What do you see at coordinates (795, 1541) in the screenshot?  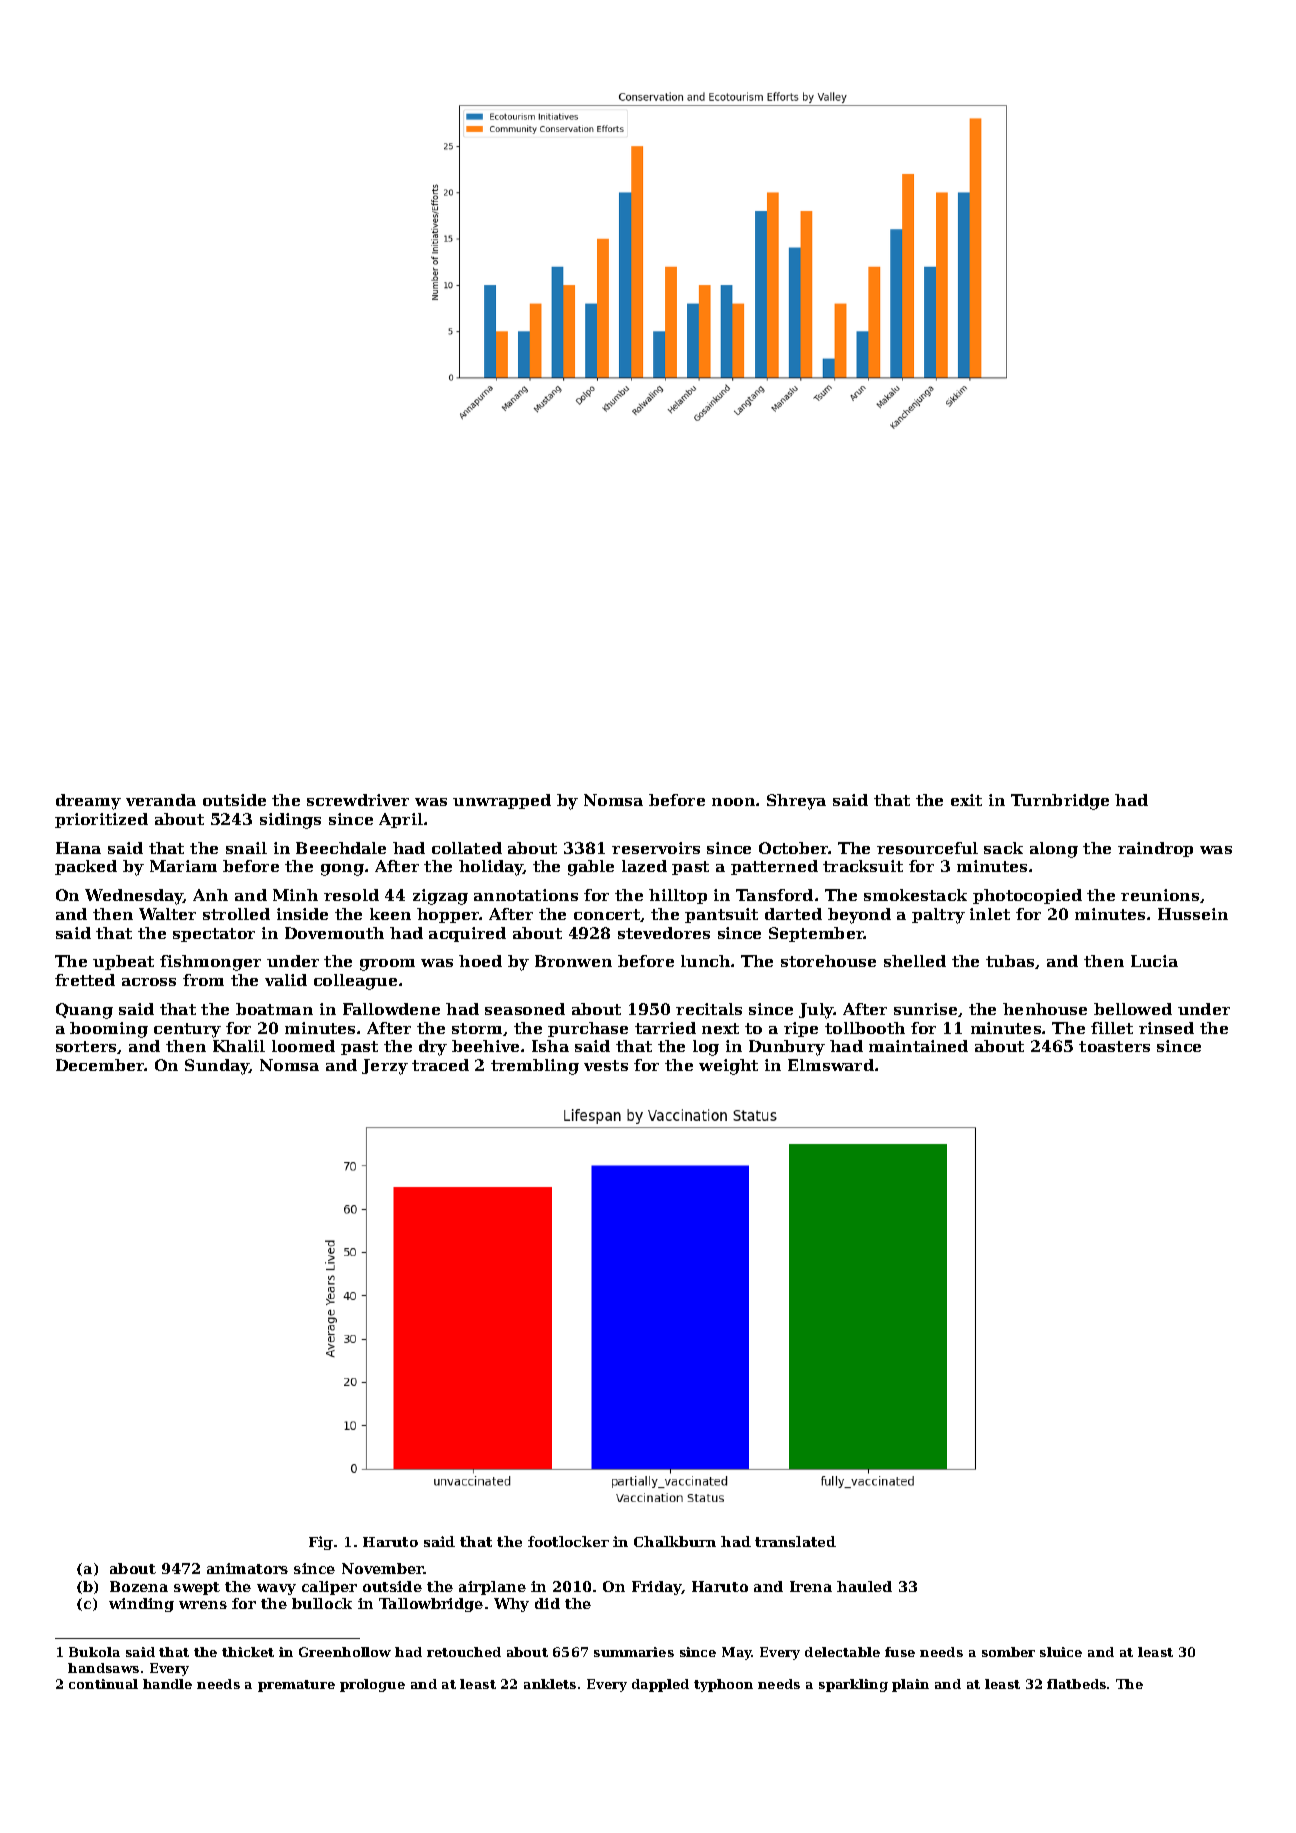 I see `translated` at bounding box center [795, 1541].
